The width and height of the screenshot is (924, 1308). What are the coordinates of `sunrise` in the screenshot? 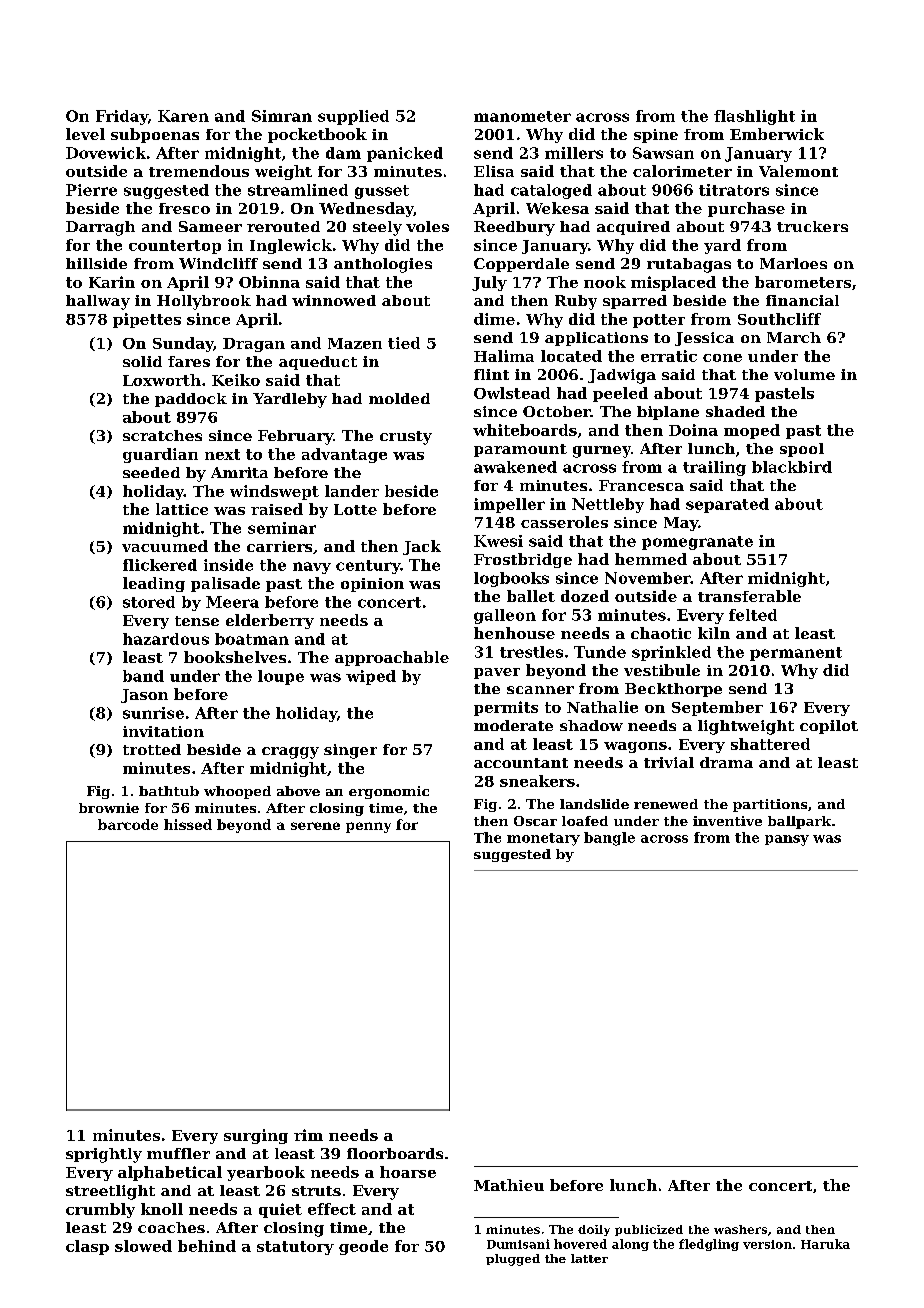 It's located at (153, 713).
